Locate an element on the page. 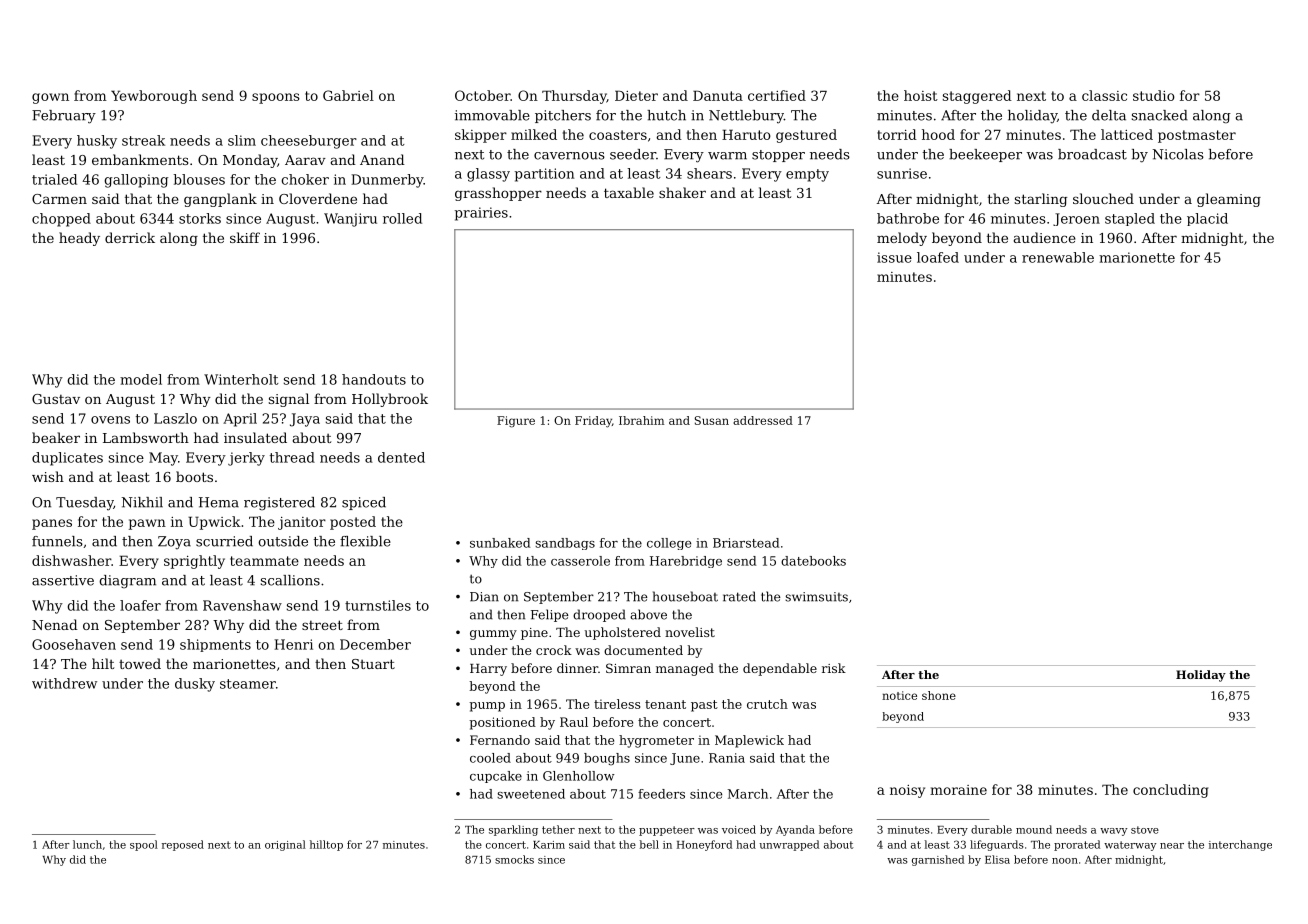 This page has width=1308, height=924. moraine is located at coordinates (958, 790).
